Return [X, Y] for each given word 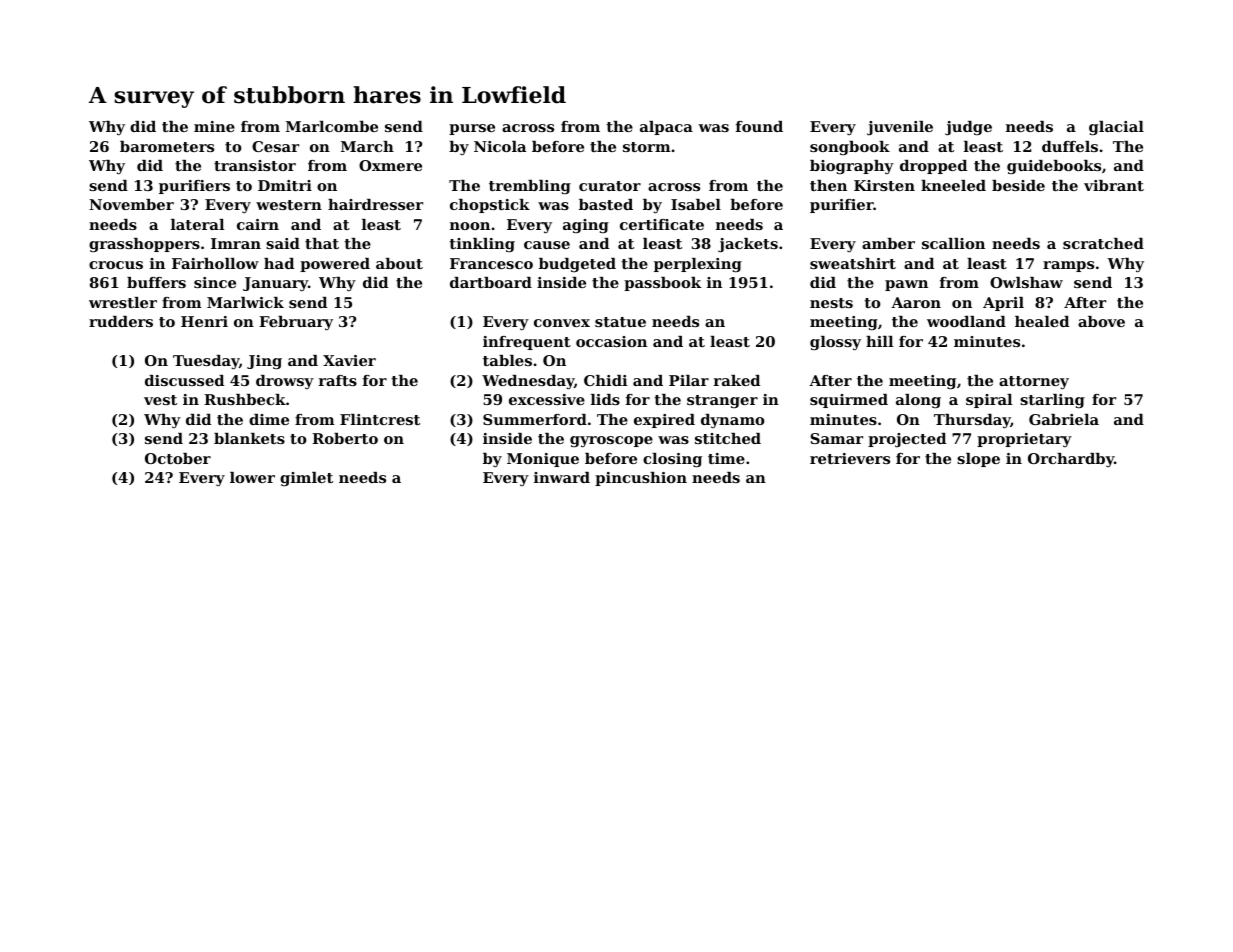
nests [831, 303]
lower [252, 477]
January [275, 284]
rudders [121, 321]
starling [1052, 401]
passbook [662, 284]
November [131, 204]
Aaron [916, 302]
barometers [167, 146]
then [828, 185]
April [1003, 304]
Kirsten [884, 185]
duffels [1070, 146]
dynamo [733, 421]
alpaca [666, 128]
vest [160, 400]
